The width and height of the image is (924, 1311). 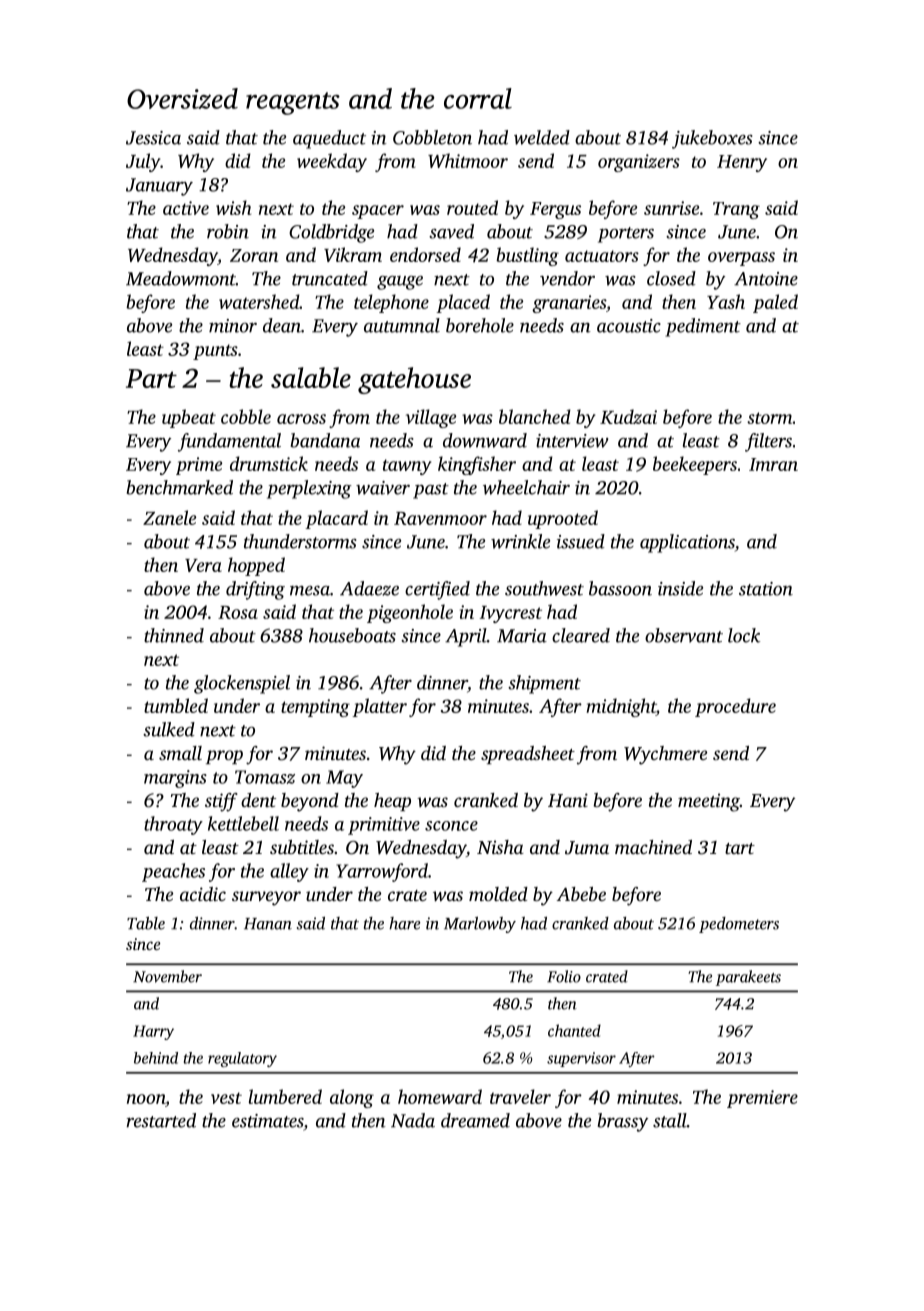 I want to click on throaty, so click(x=173, y=825).
